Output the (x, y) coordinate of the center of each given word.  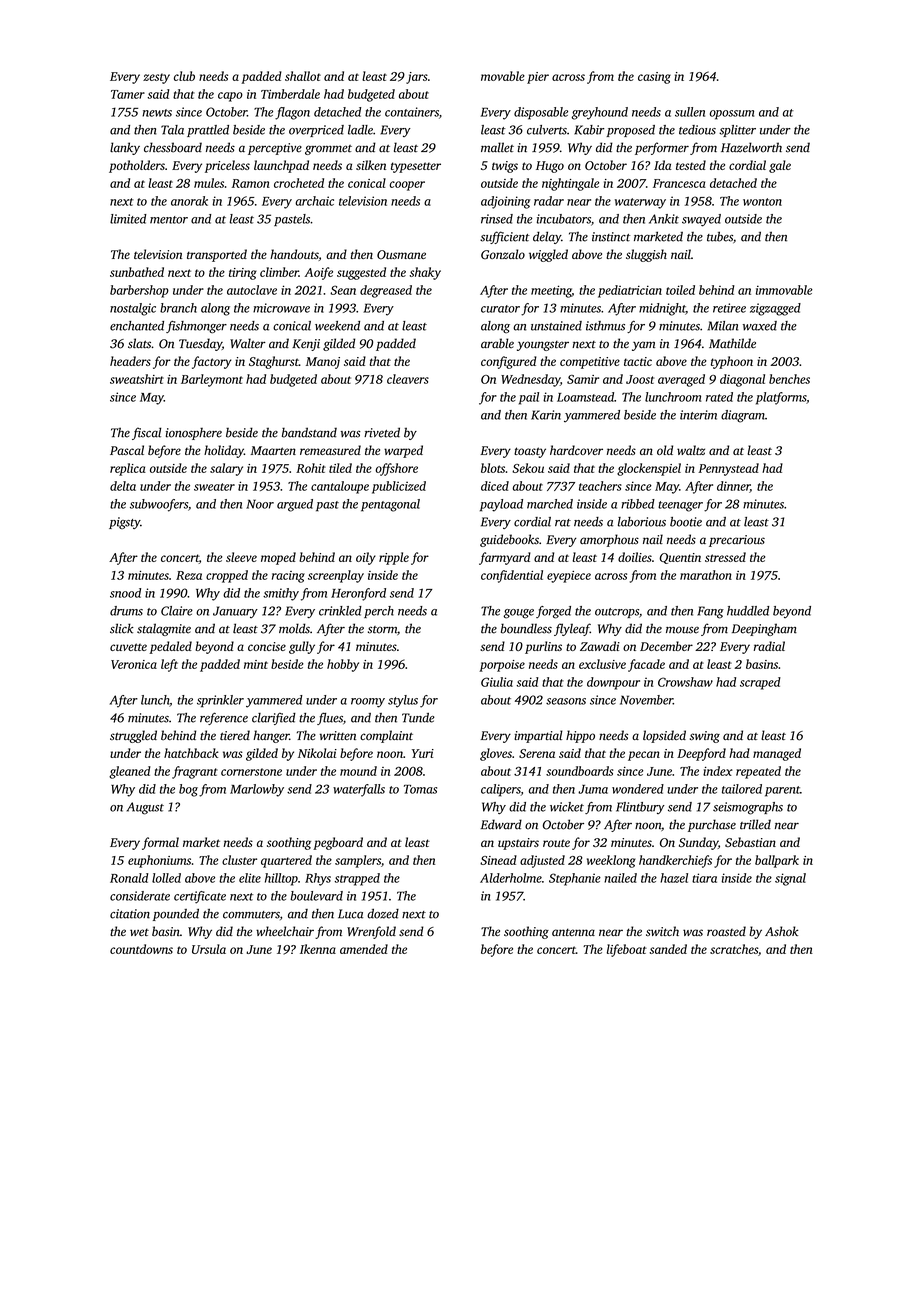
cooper (407, 186)
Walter (248, 343)
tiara (704, 878)
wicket (567, 807)
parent (782, 791)
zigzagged (775, 309)
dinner (733, 487)
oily (366, 558)
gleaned (130, 772)
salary (226, 469)
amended (364, 949)
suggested (361, 273)
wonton (762, 202)
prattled (208, 131)
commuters (251, 915)
